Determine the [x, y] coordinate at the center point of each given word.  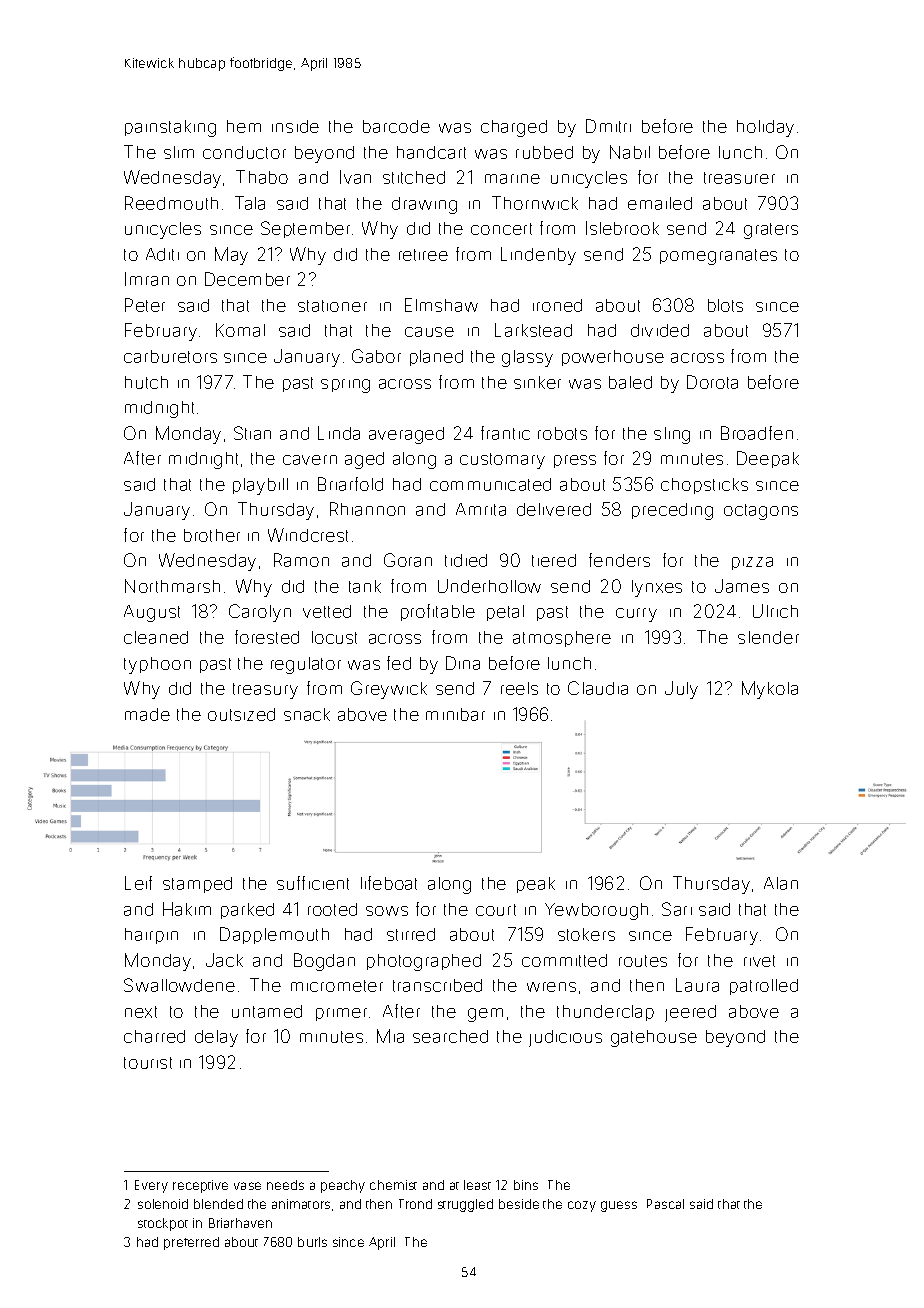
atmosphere [562, 639]
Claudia [598, 688]
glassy [527, 358]
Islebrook [622, 228]
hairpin [151, 936]
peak [536, 885]
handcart [431, 152]
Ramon [301, 560]
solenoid [163, 1204]
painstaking [170, 128]
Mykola [770, 690]
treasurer [739, 178]
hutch [146, 382]
